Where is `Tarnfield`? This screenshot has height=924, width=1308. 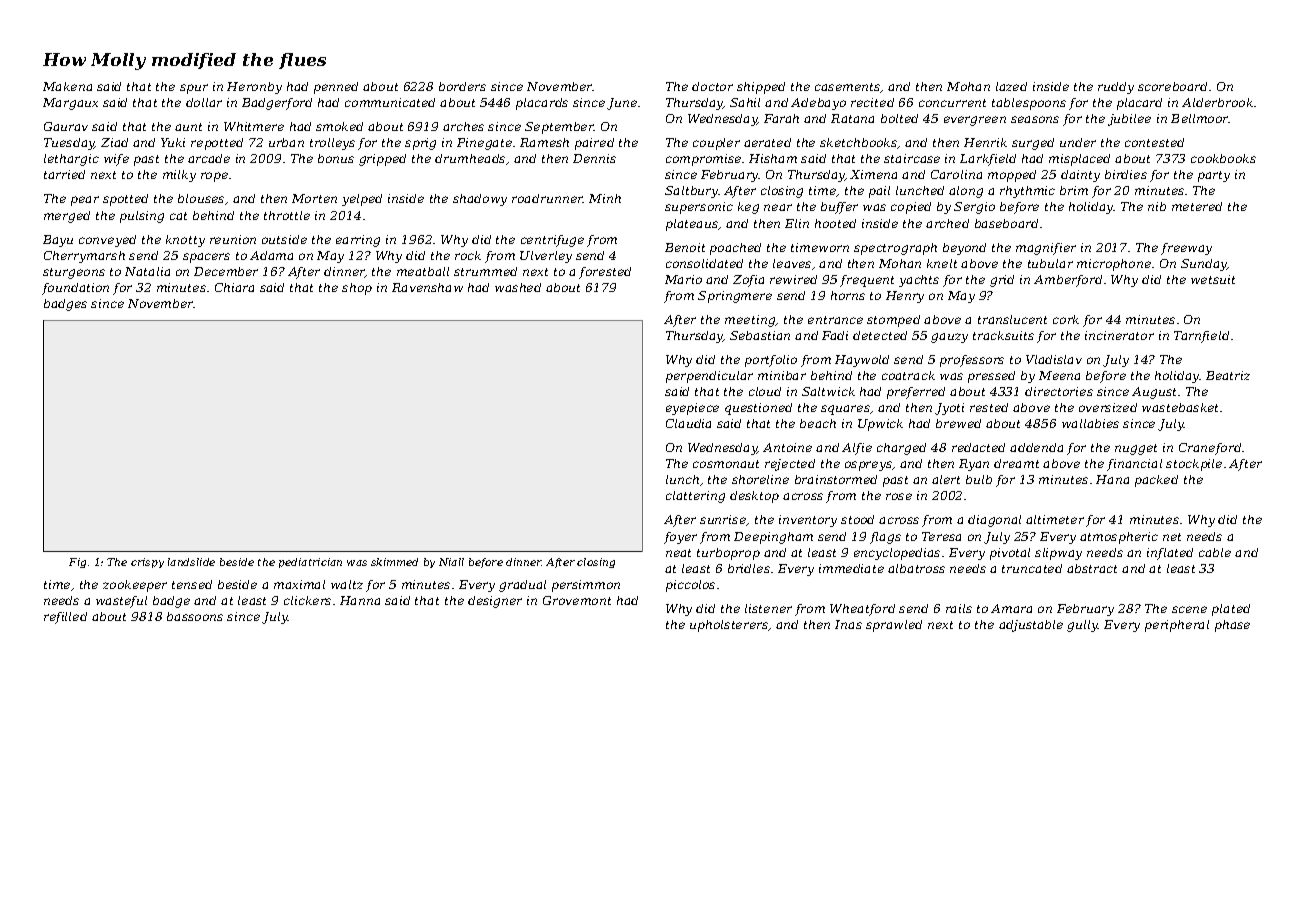
Tarnfield is located at coordinates (1201, 337).
